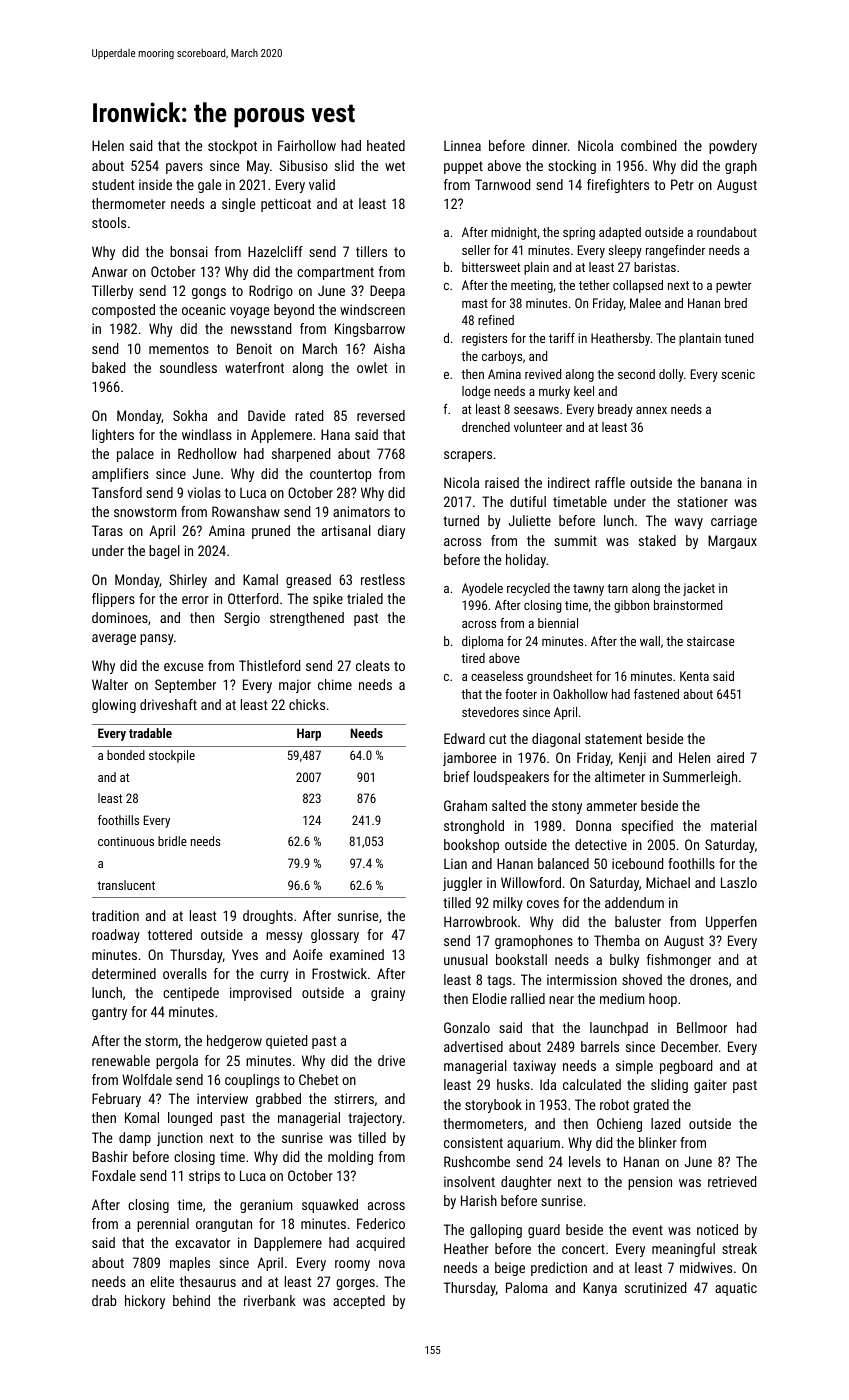 Image resolution: width=849 pixels, height=1400 pixels. I want to click on lazed, so click(665, 1123).
